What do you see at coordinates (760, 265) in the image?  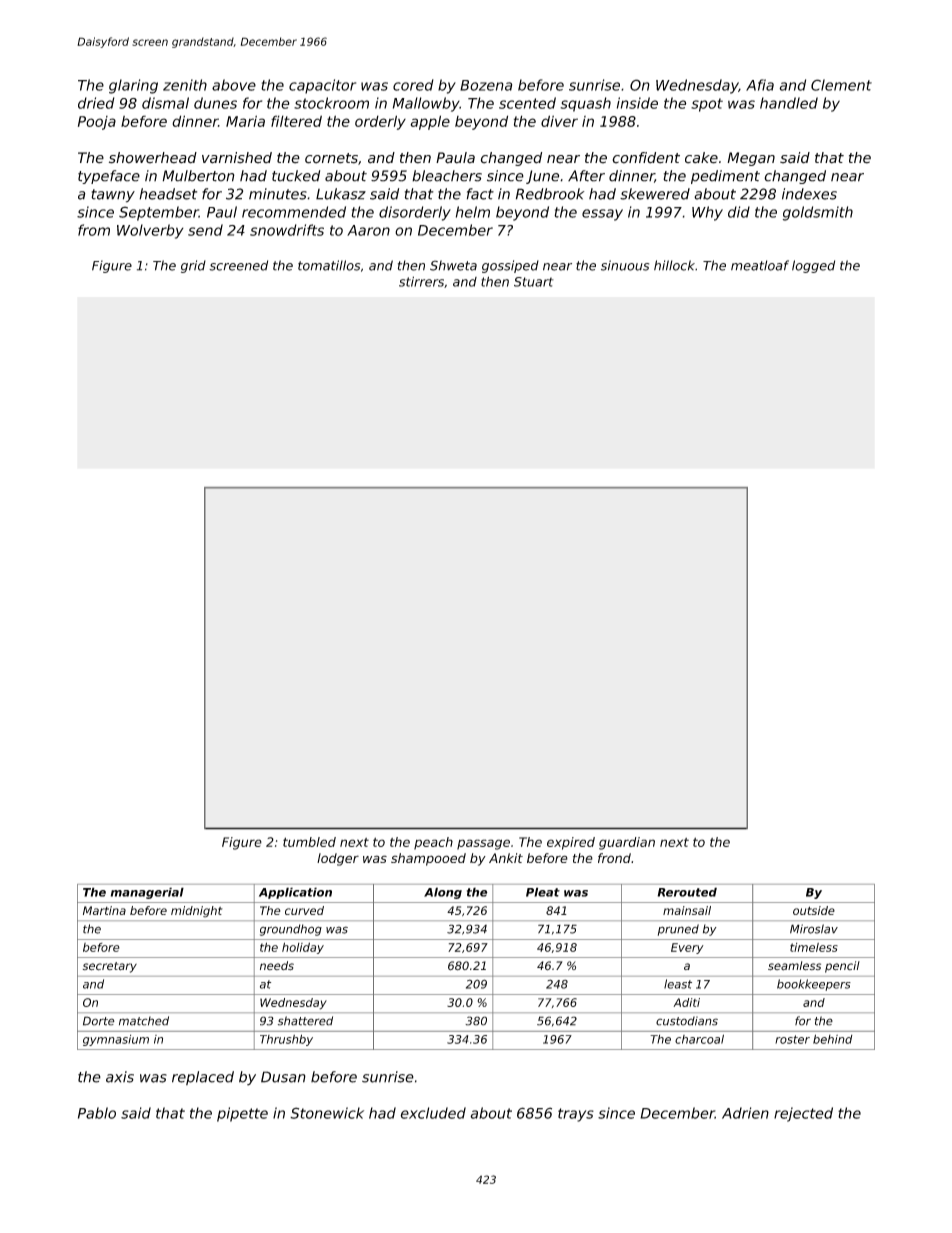 I see `meatloaf` at bounding box center [760, 265].
